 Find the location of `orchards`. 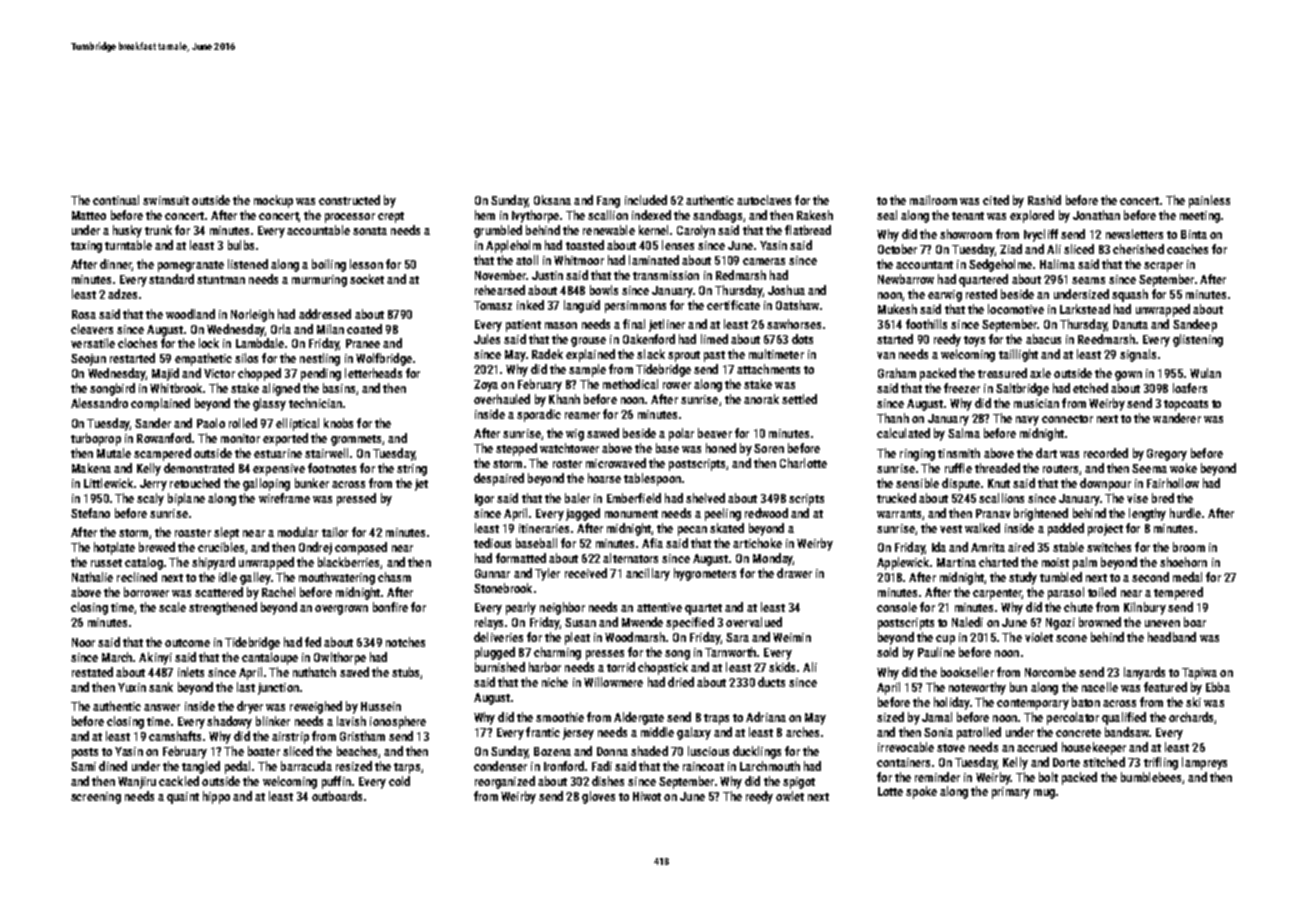

orchards is located at coordinates (1191, 717).
